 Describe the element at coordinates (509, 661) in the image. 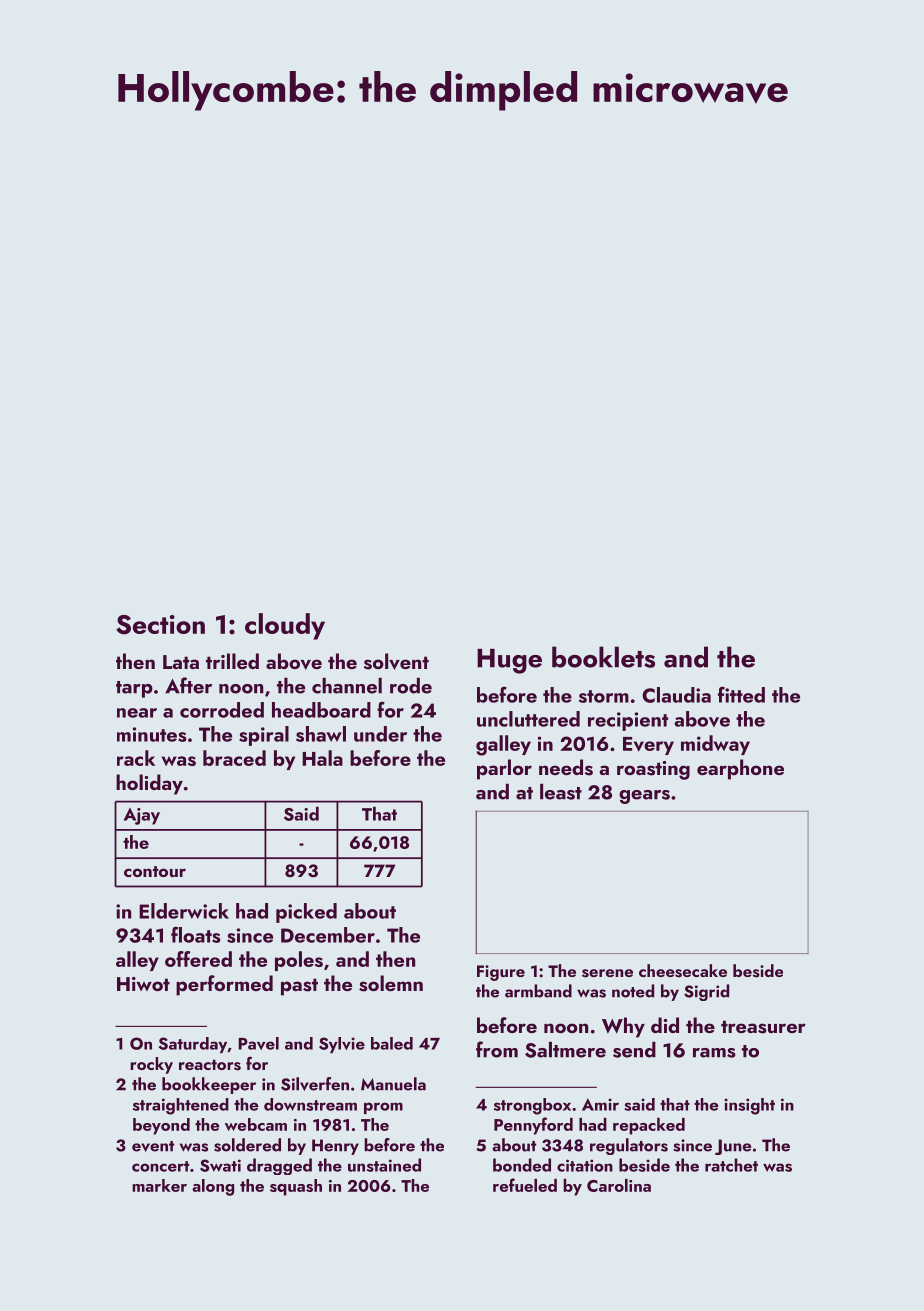

I see `Huge` at that location.
